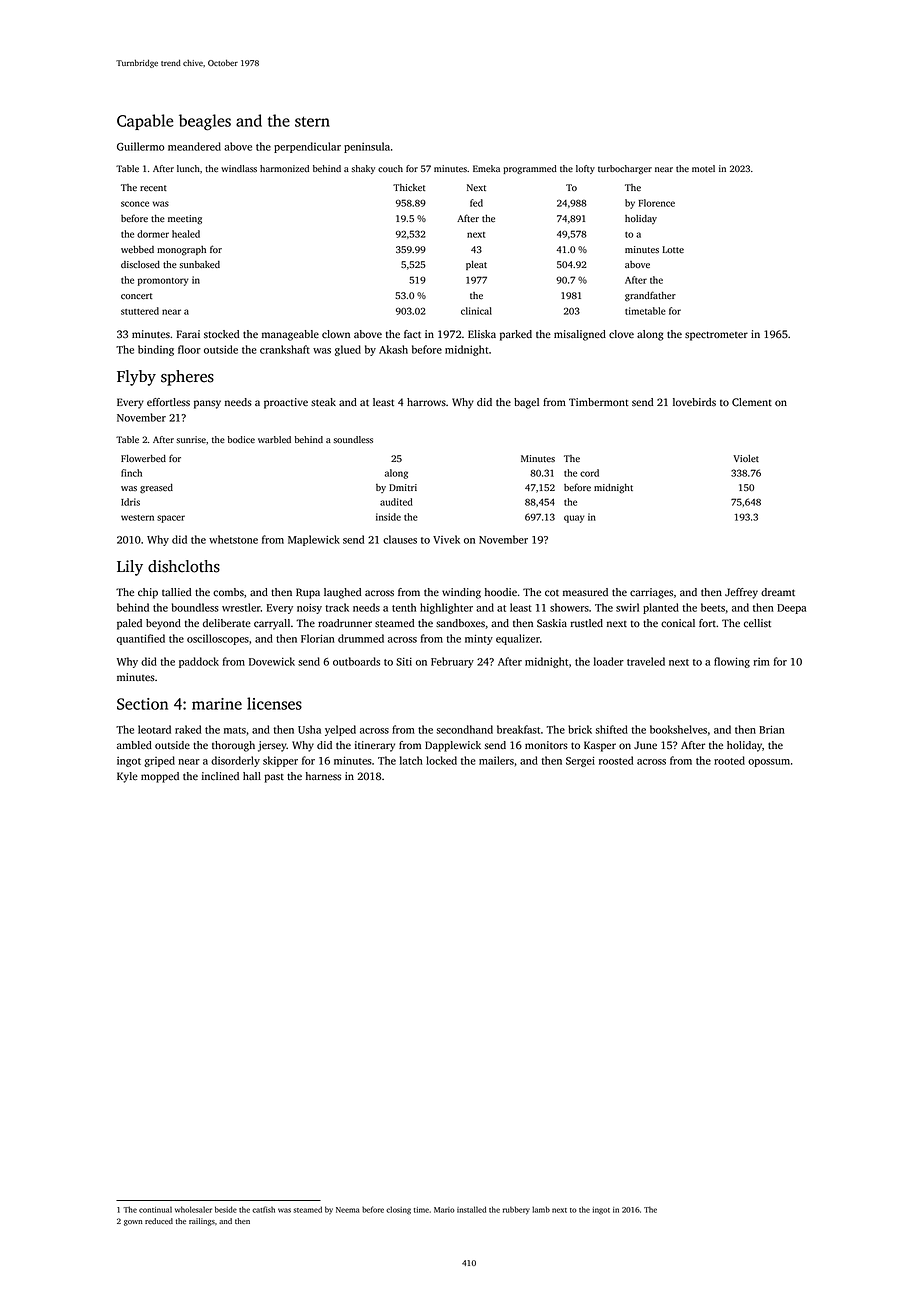  What do you see at coordinates (263, 1209) in the screenshot?
I see `catfish` at bounding box center [263, 1209].
